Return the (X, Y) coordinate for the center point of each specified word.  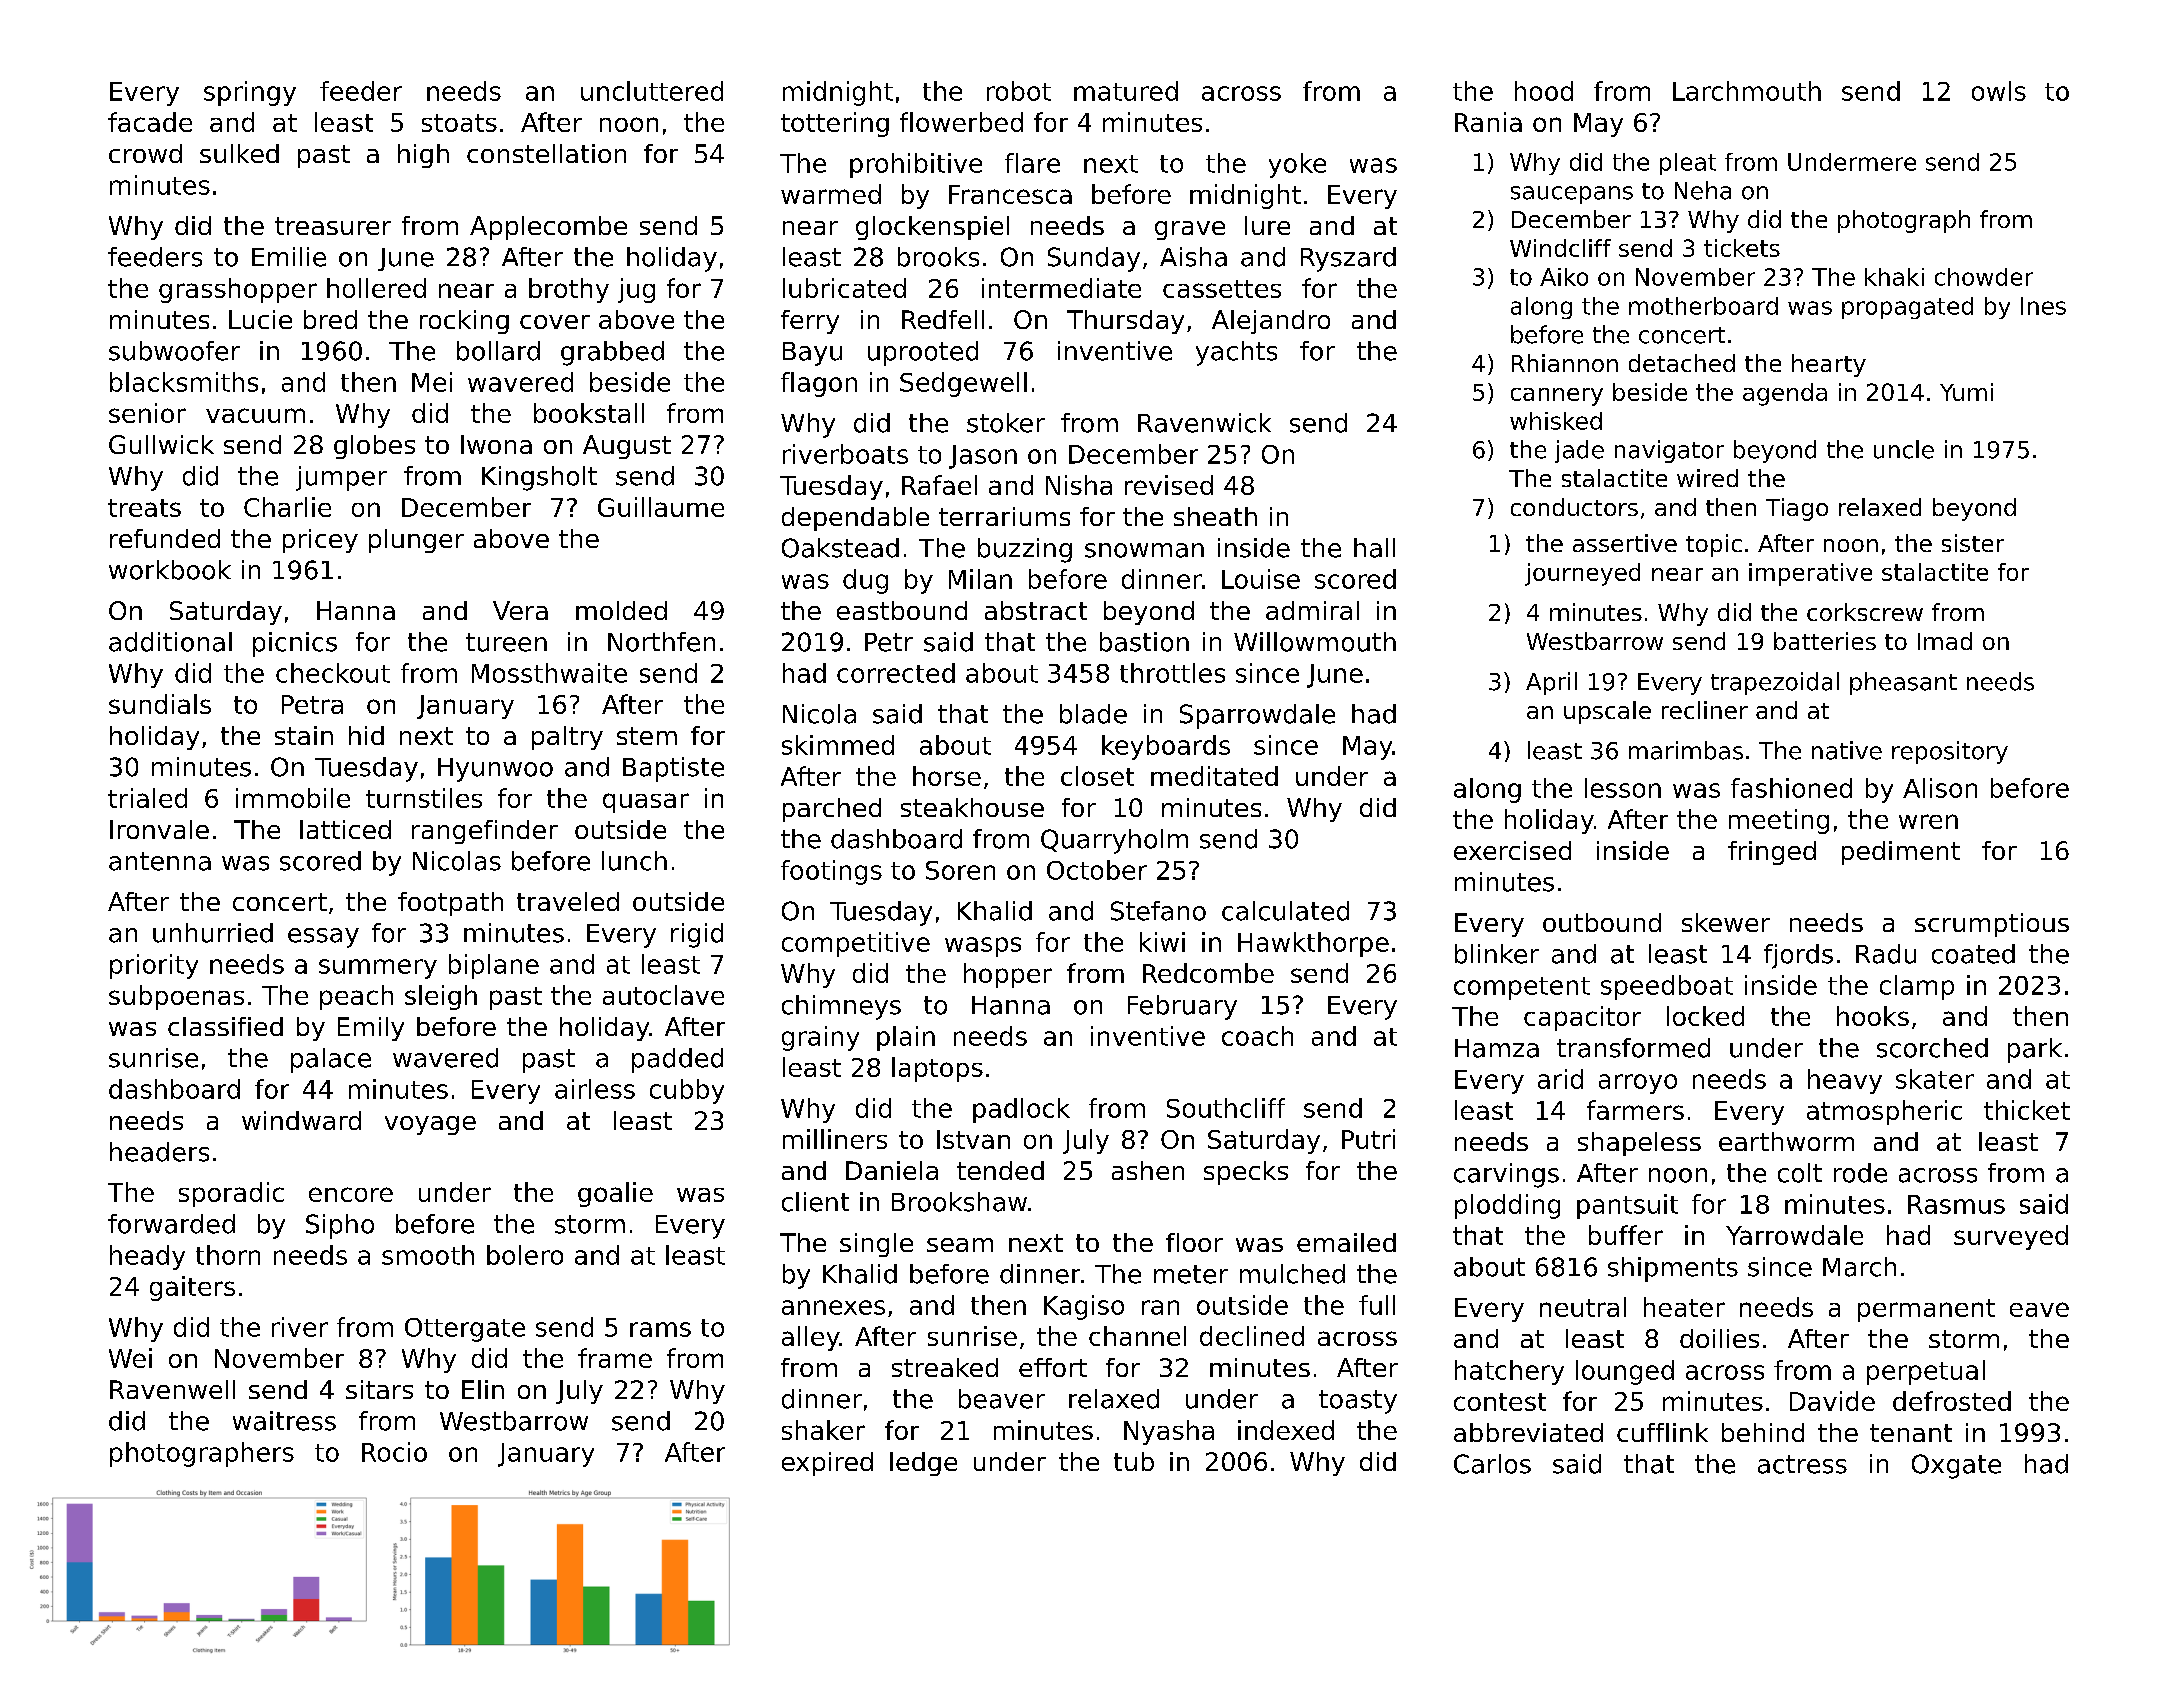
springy (250, 93)
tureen (506, 642)
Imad (1945, 641)
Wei (130, 1358)
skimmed (838, 745)
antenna (160, 861)
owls (1999, 91)
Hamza (1497, 1048)
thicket (2027, 1110)
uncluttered (652, 91)
